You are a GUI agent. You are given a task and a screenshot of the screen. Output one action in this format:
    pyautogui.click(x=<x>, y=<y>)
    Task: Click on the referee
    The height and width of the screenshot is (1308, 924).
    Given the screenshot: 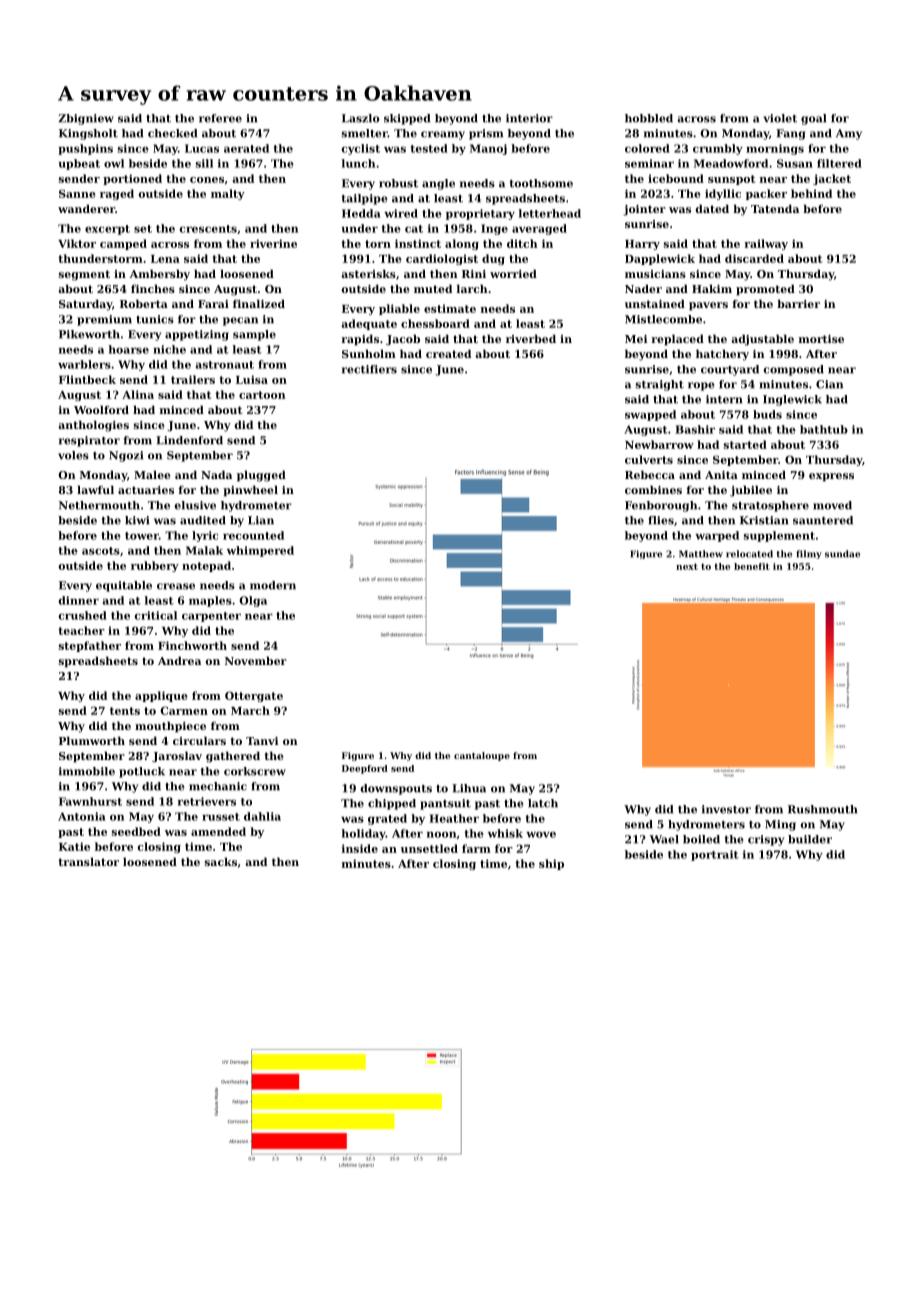 What is the action you would take?
    pyautogui.click(x=220, y=118)
